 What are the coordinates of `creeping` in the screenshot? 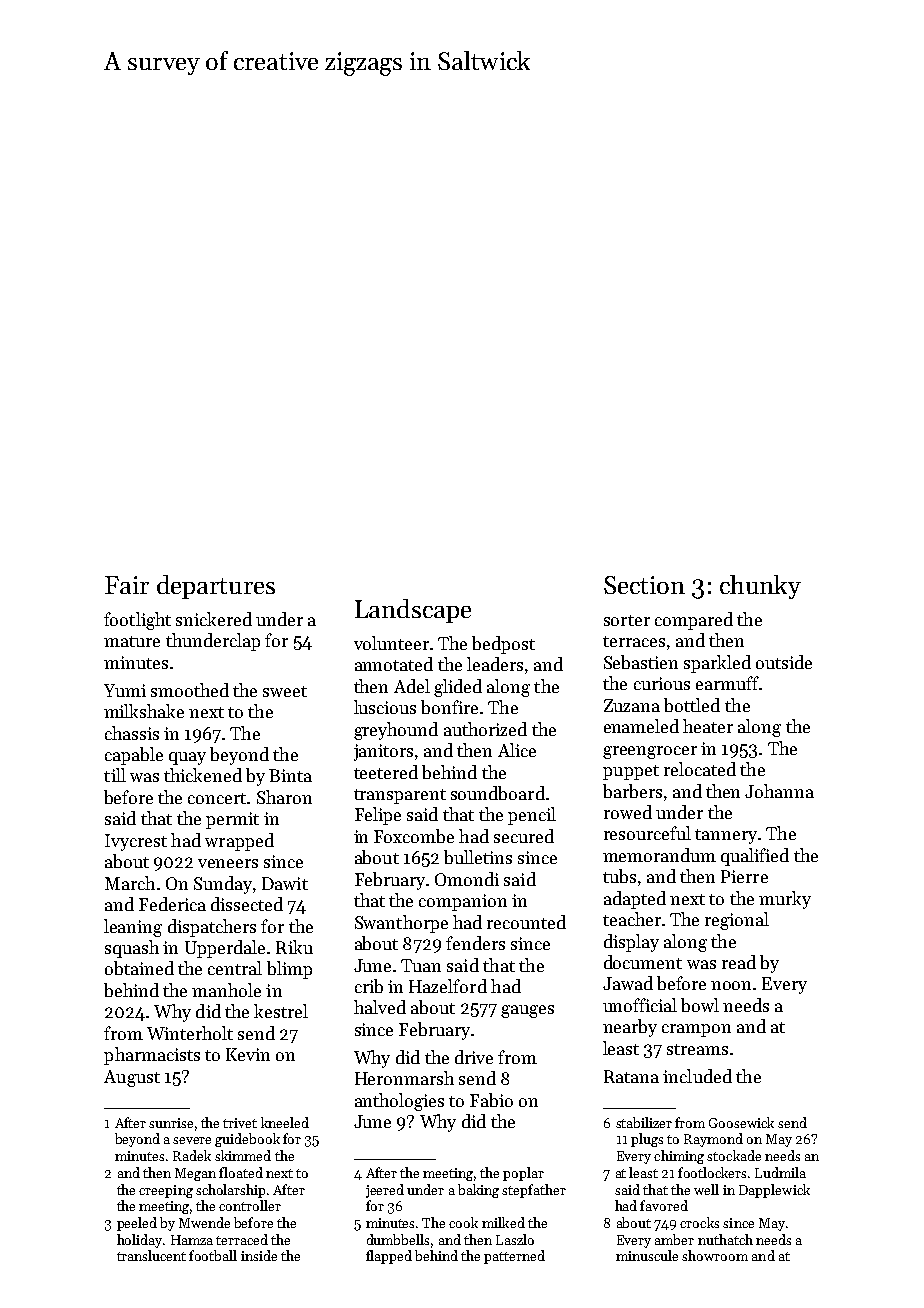 It's located at (166, 1191).
